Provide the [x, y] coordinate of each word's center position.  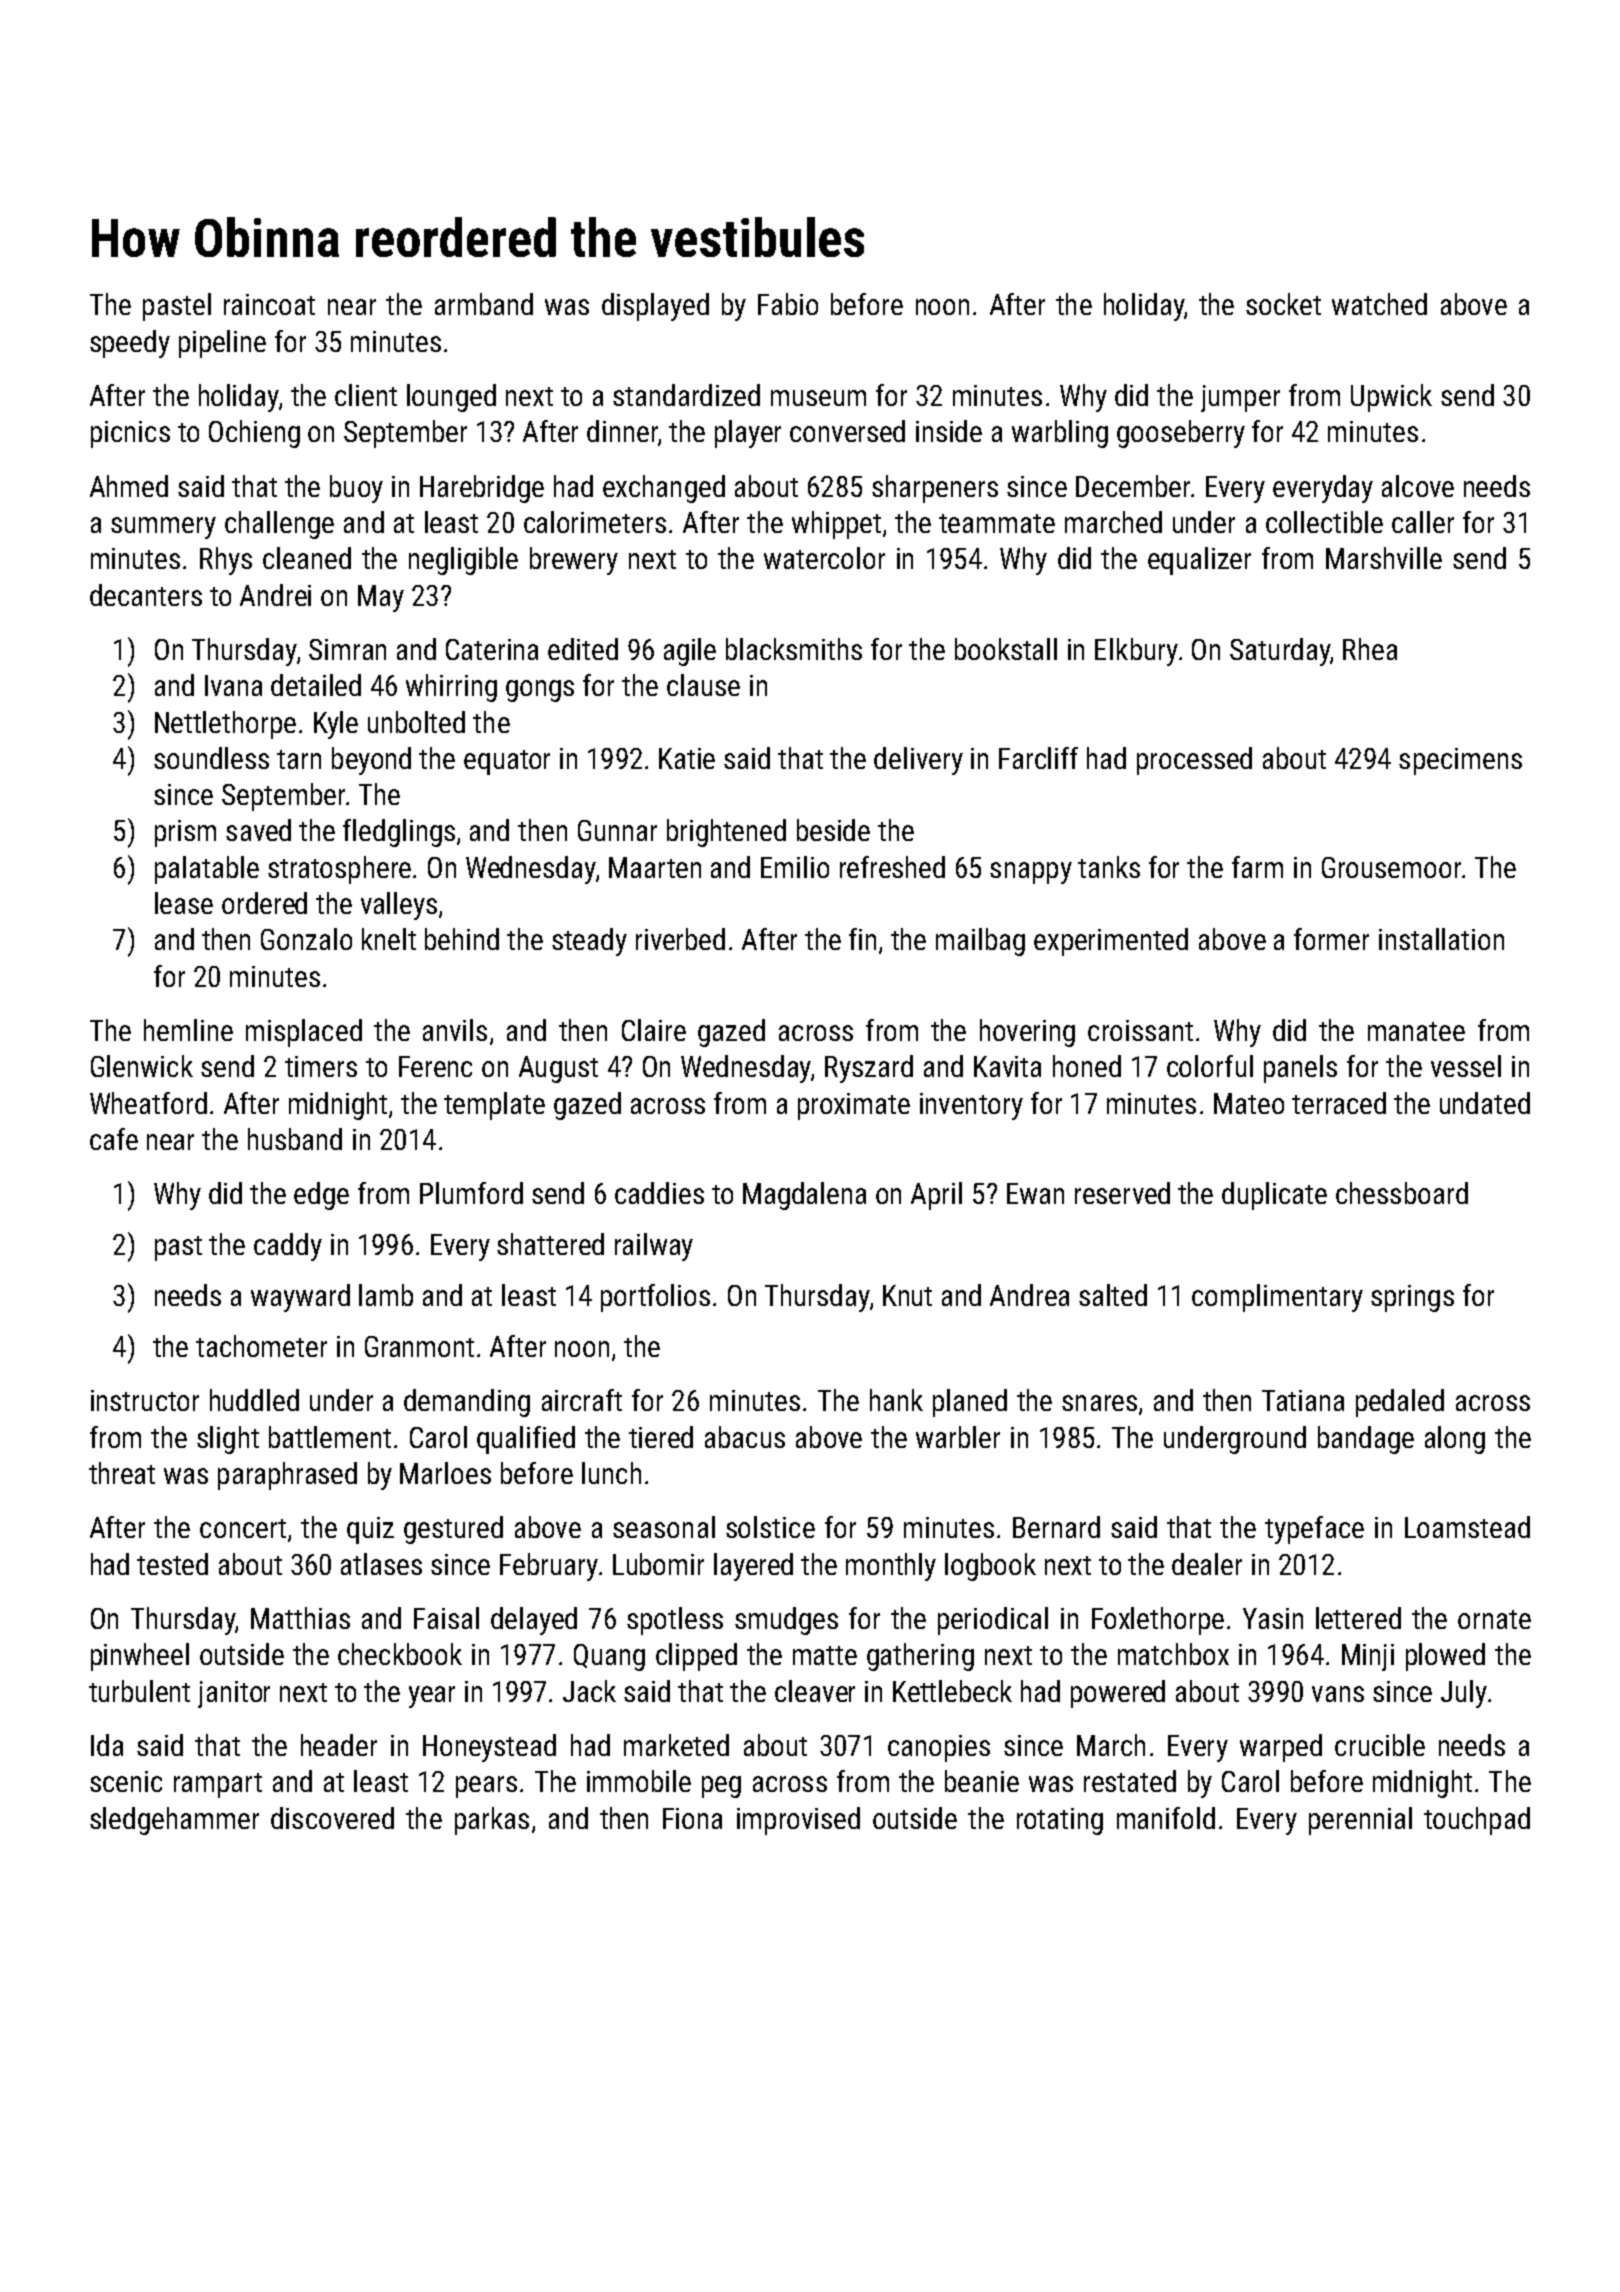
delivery [918, 761]
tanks [1109, 867]
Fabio [788, 304]
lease [184, 903]
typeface [1314, 1530]
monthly [891, 1567]
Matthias [300, 1618]
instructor [145, 1400]
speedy [130, 344]
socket [1283, 304]
